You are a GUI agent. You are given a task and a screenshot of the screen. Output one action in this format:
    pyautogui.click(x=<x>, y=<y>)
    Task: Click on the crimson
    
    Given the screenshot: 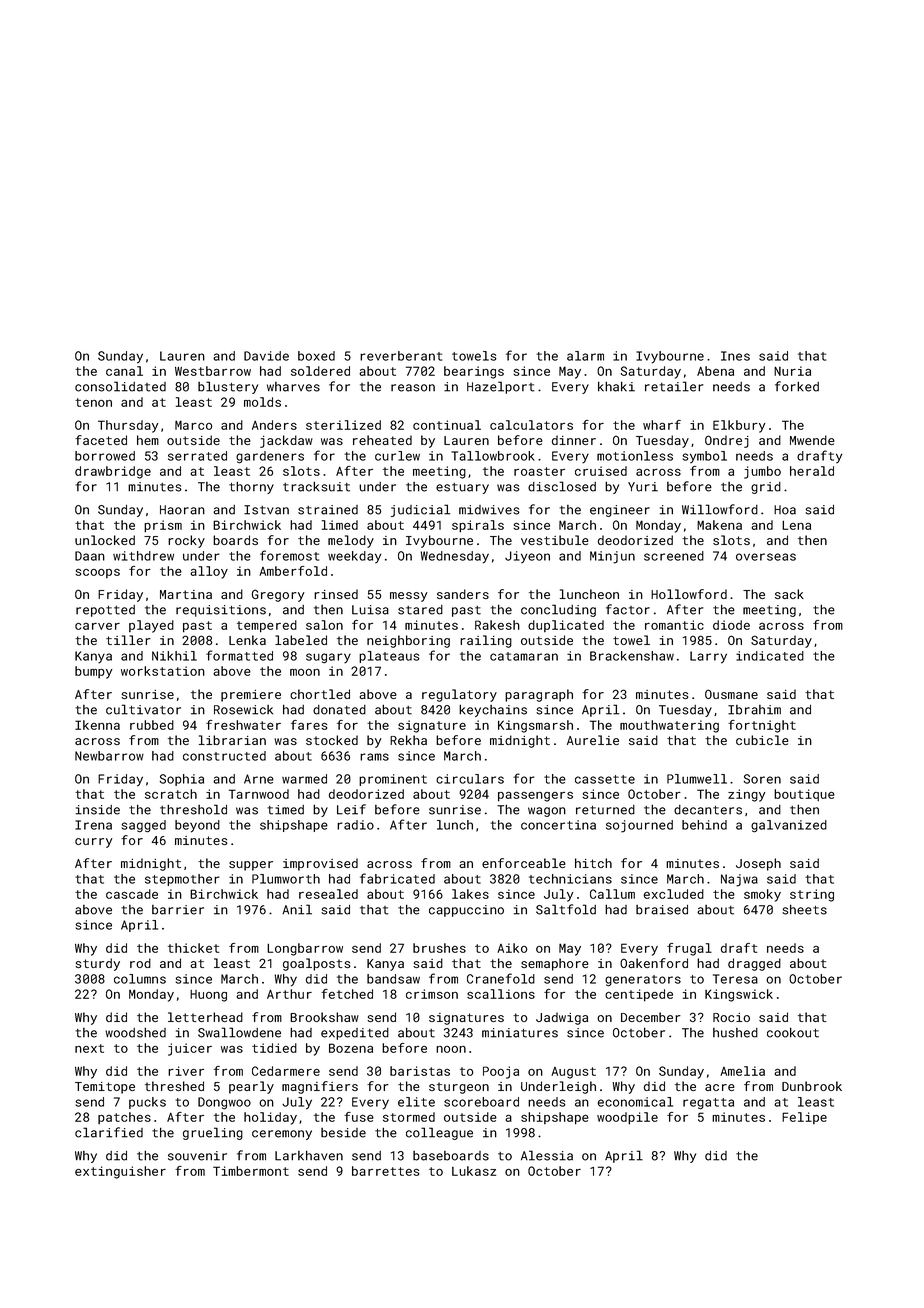 What is the action you would take?
    pyautogui.click(x=432, y=994)
